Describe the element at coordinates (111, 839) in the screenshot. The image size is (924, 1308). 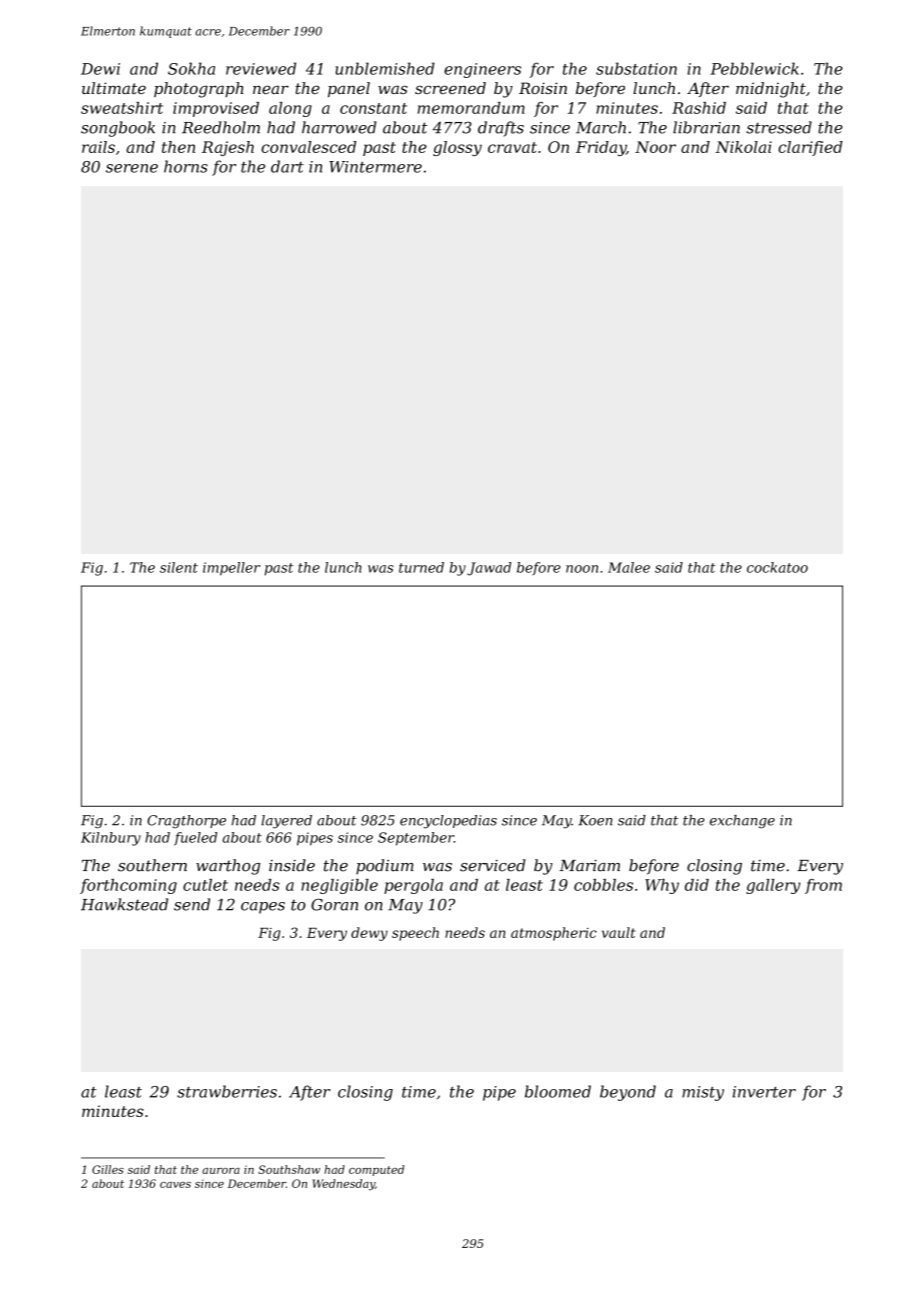
I see `Kilnbury` at that location.
